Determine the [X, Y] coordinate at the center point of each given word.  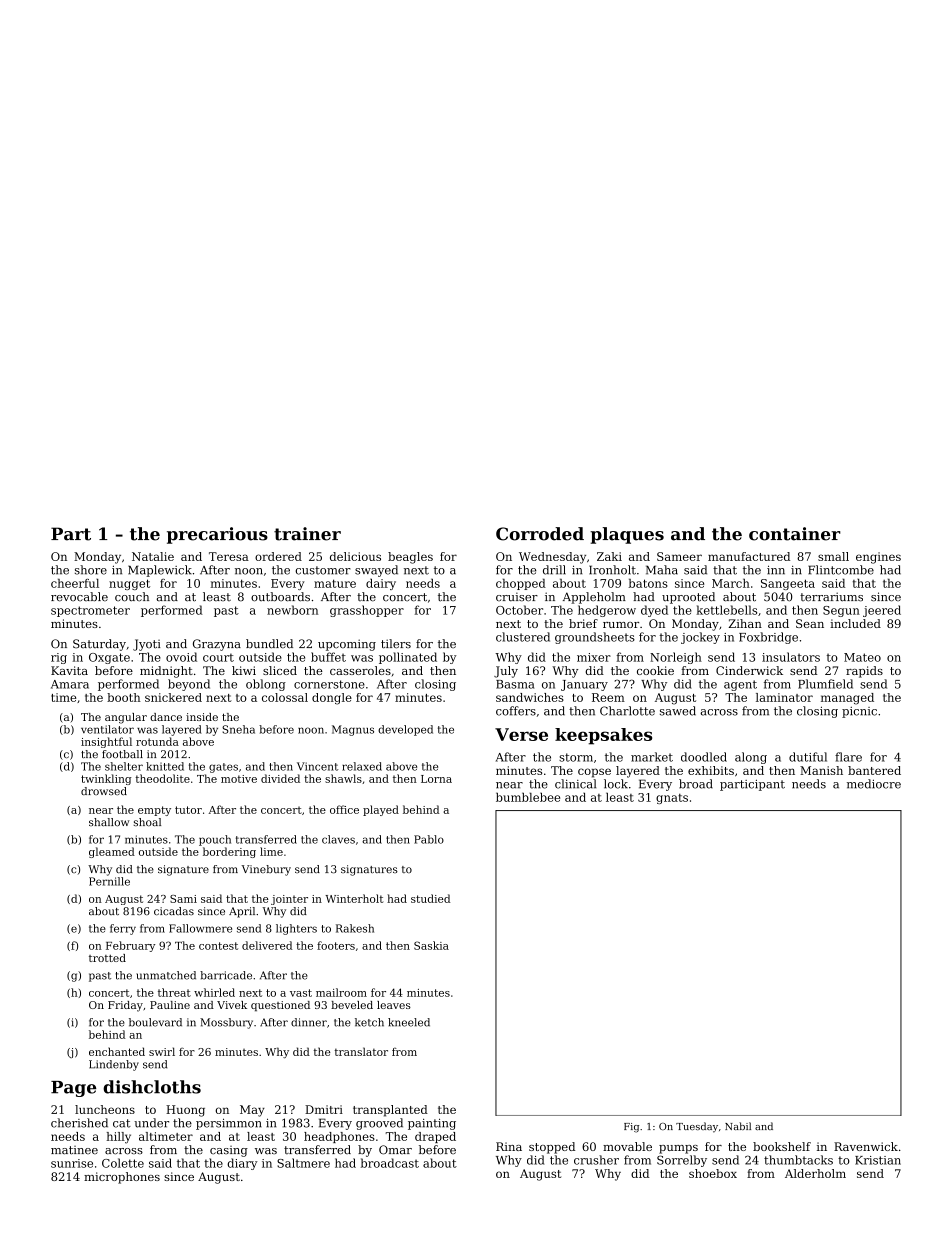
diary [242, 1164]
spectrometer [90, 611]
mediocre [874, 784]
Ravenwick [866, 1146]
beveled [352, 1005]
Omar [395, 1150]
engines [878, 558]
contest [218, 946]
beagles [410, 558]
